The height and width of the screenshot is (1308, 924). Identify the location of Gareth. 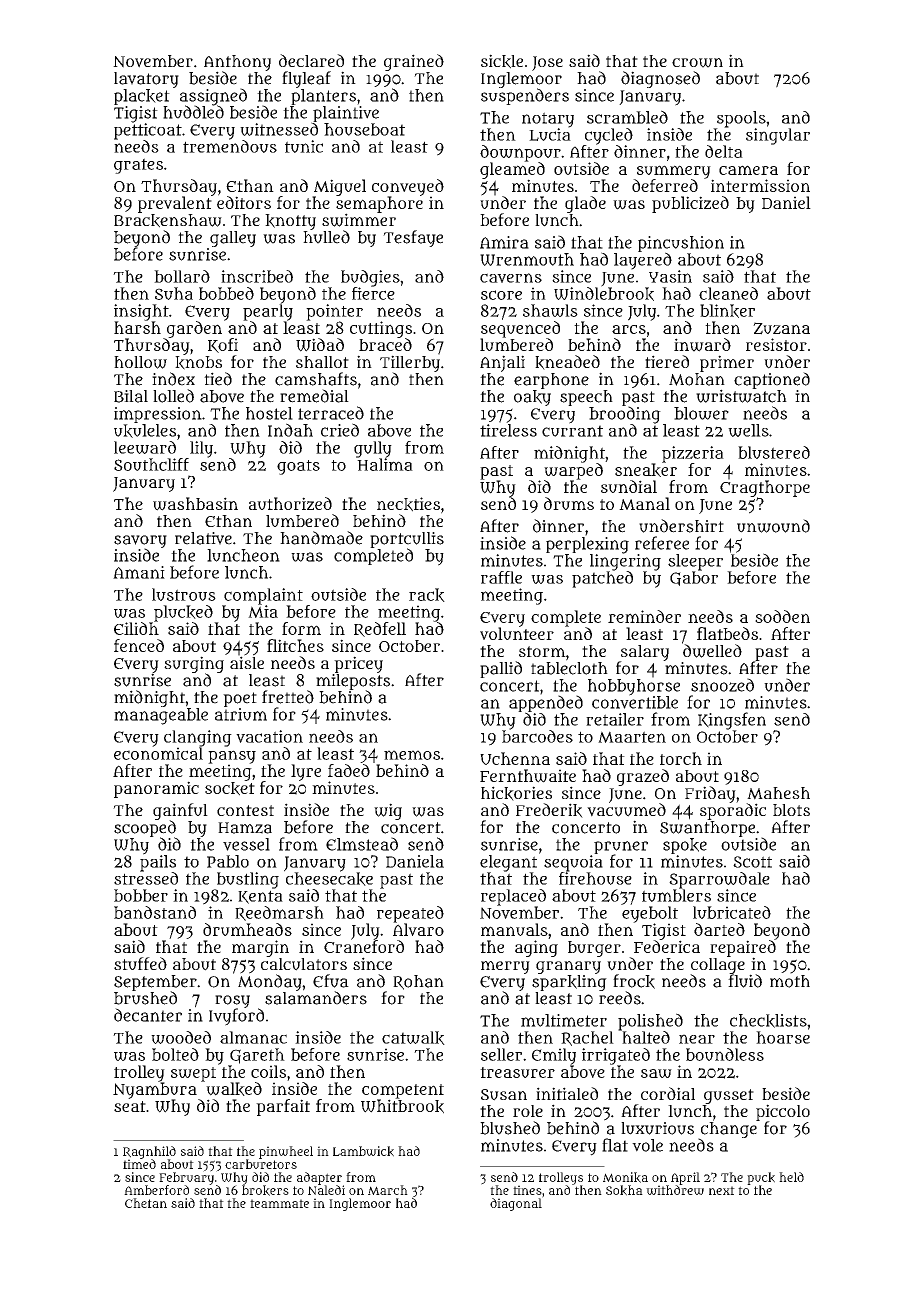
(257, 1056).
